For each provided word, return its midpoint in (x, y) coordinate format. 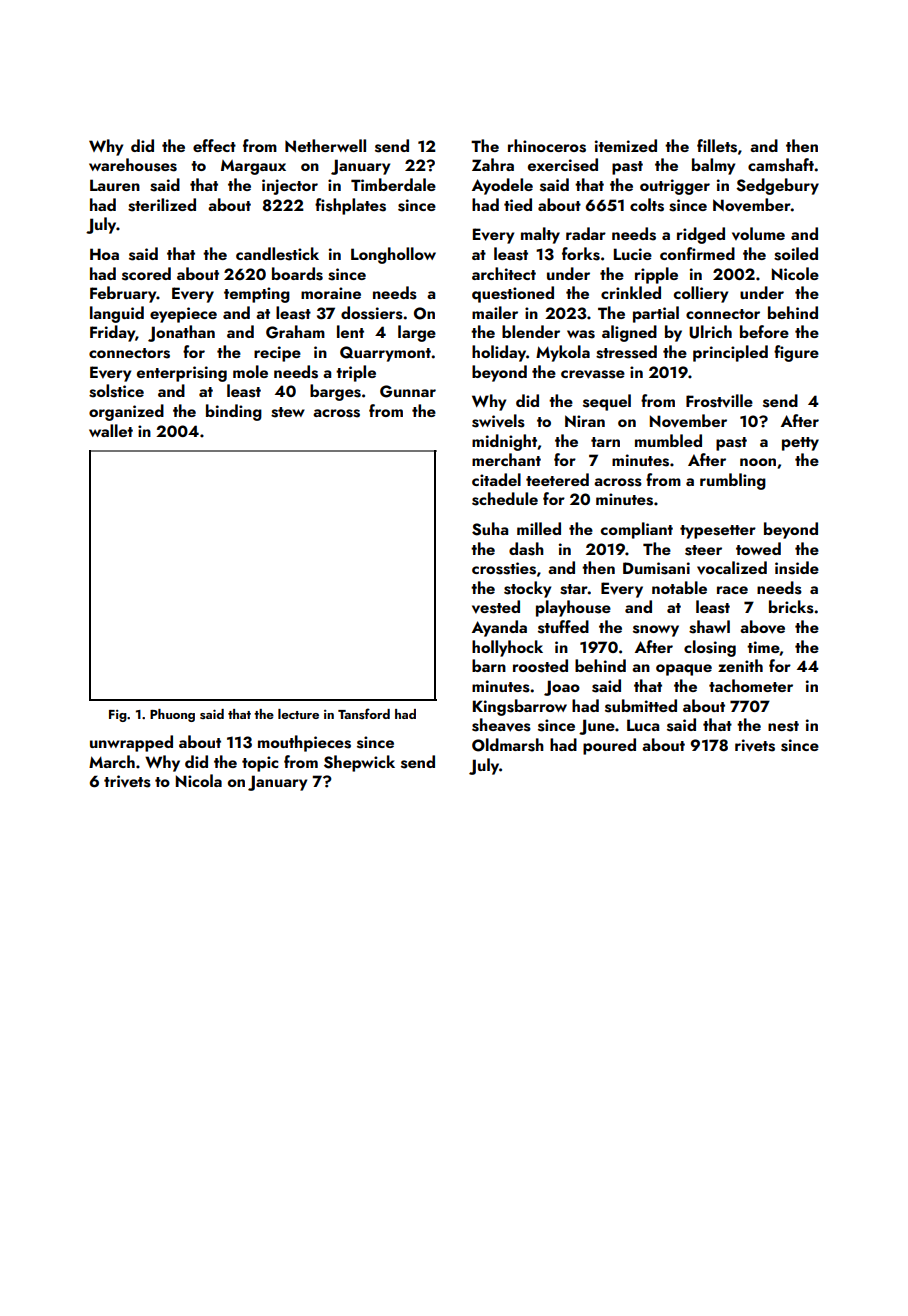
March (112, 761)
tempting (257, 295)
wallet (111, 430)
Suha (490, 529)
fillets (717, 146)
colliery (700, 294)
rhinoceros (547, 146)
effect (214, 145)
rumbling (733, 481)
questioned (513, 294)
